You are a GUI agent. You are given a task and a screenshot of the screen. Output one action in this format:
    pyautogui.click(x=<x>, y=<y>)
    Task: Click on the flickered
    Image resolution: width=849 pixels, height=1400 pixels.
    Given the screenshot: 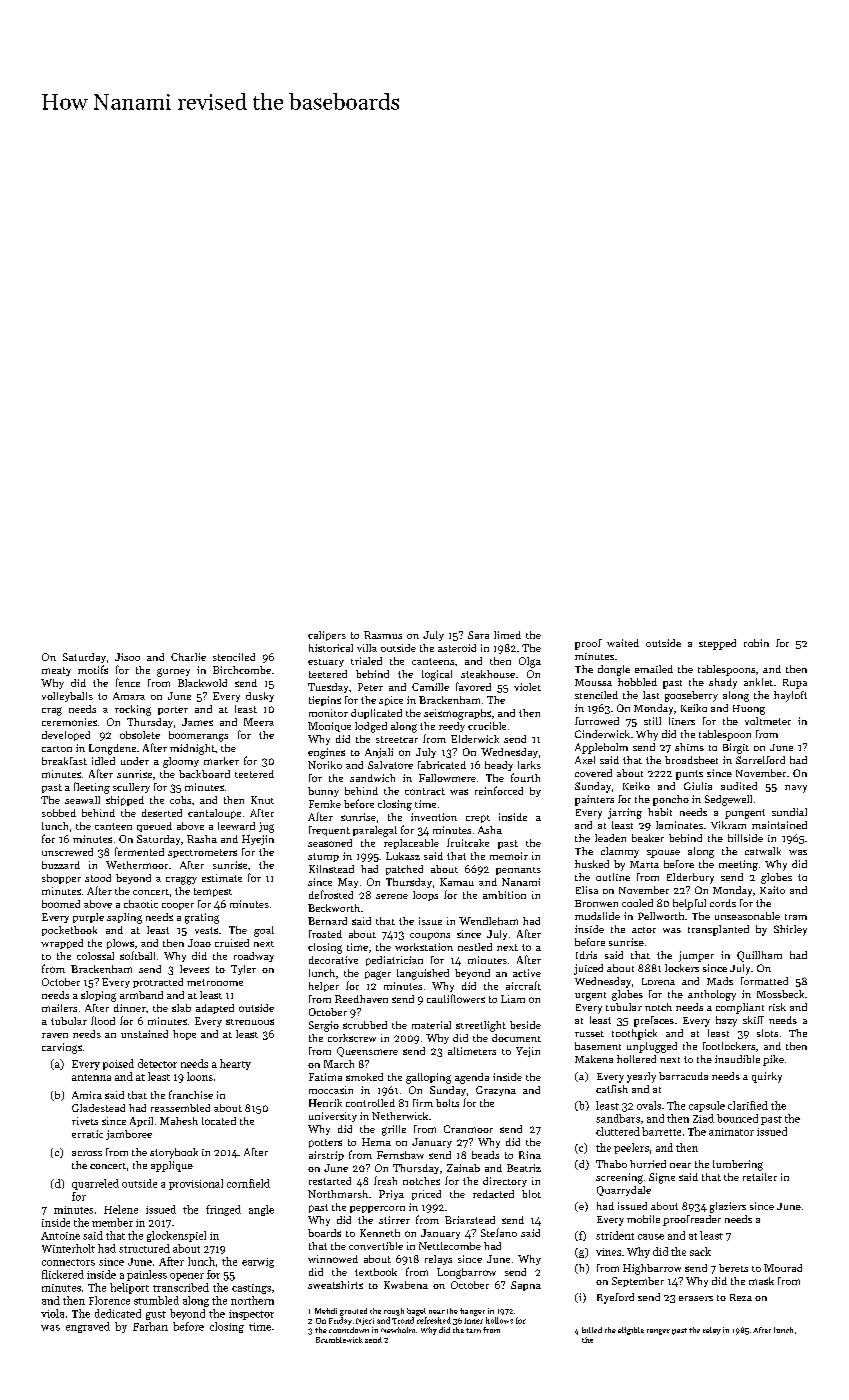 What is the action you would take?
    pyautogui.click(x=63, y=1274)
